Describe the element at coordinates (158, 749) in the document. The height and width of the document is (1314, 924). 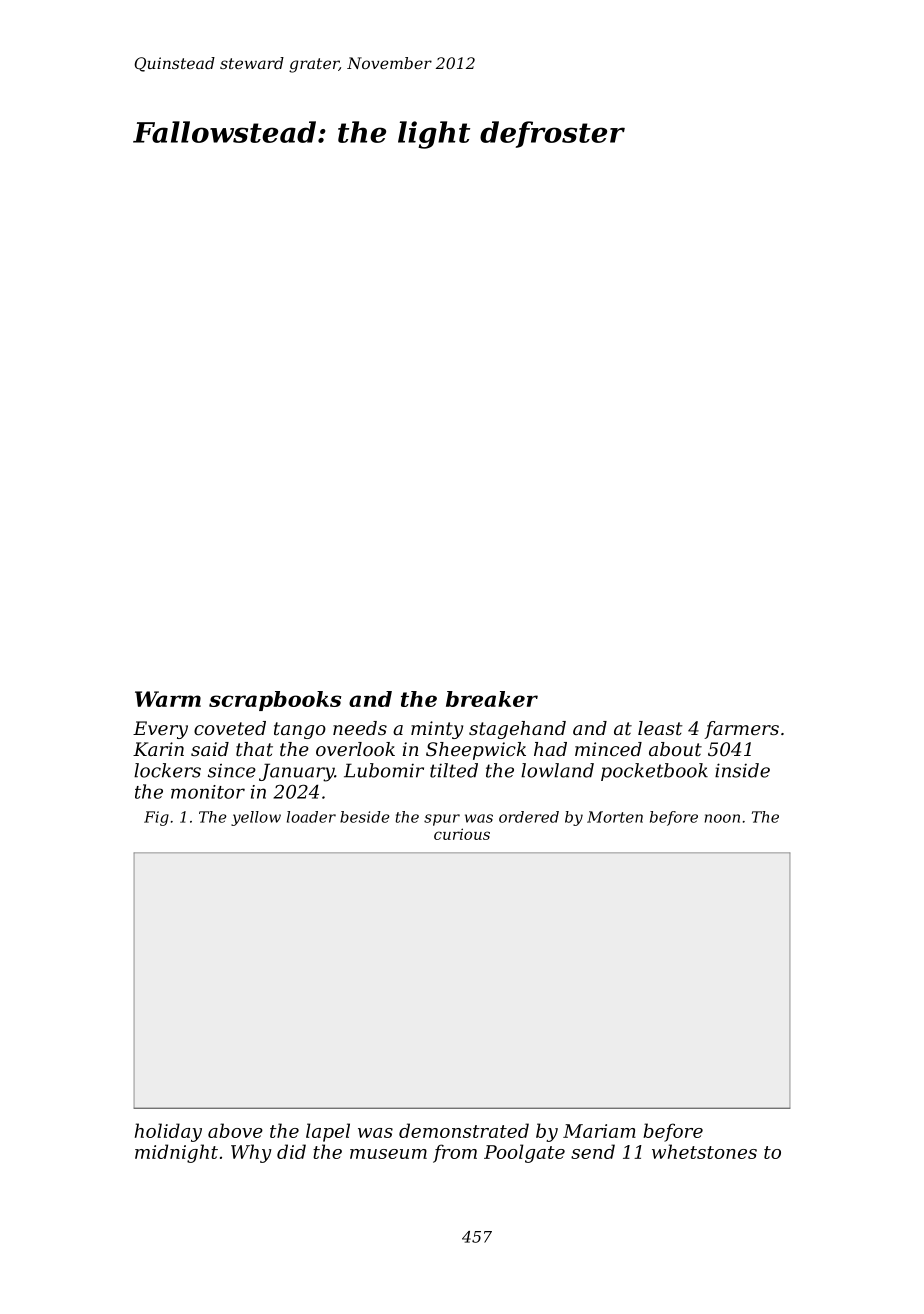
I see `Karin` at that location.
